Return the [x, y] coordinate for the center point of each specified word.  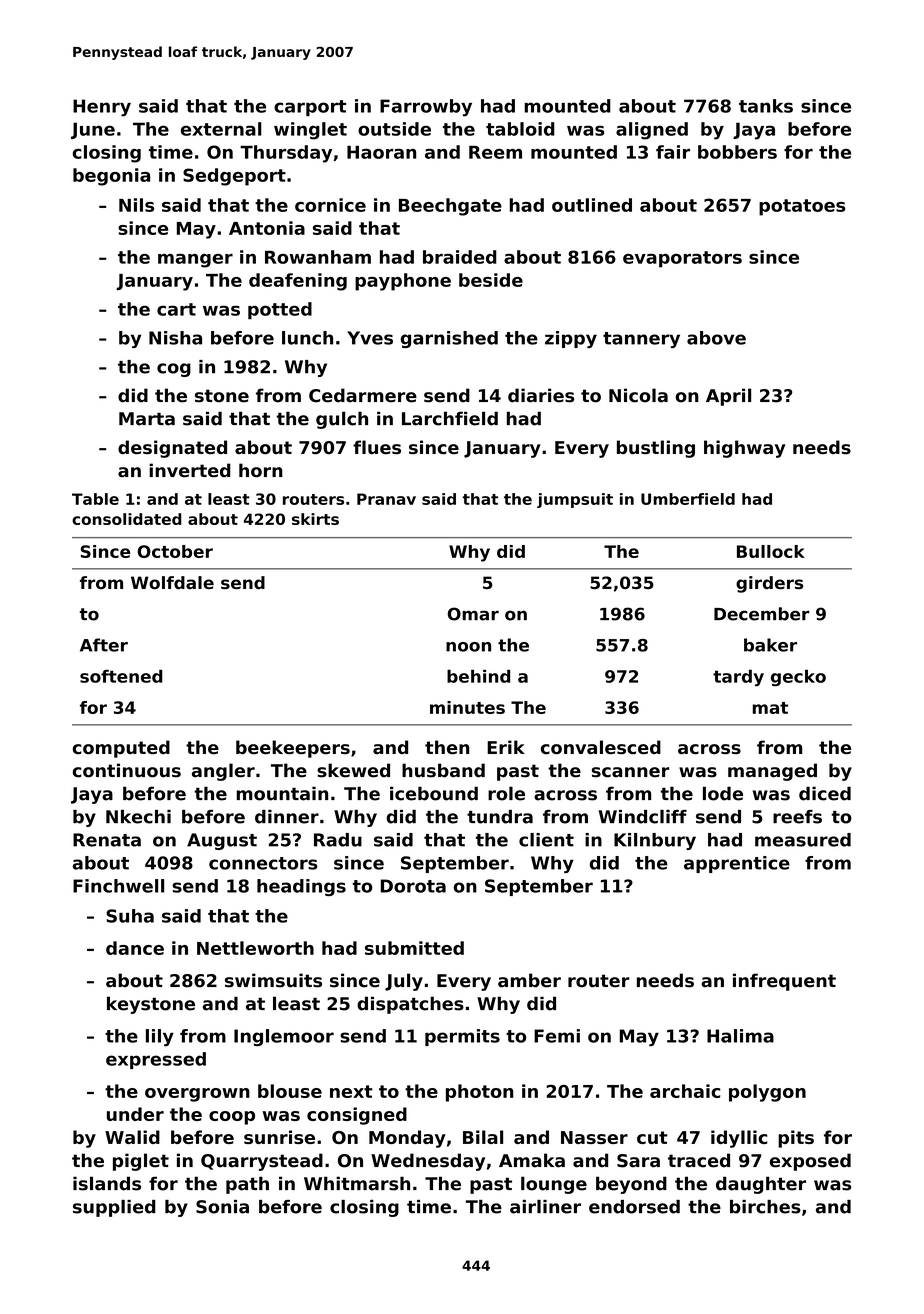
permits [462, 1037]
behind [478, 676]
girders [769, 584]
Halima [740, 1036]
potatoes [802, 207]
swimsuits [273, 980]
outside [394, 129]
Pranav [386, 499]
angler [223, 772]
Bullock [771, 551]
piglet [141, 1162]
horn [261, 470]
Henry [102, 108]
